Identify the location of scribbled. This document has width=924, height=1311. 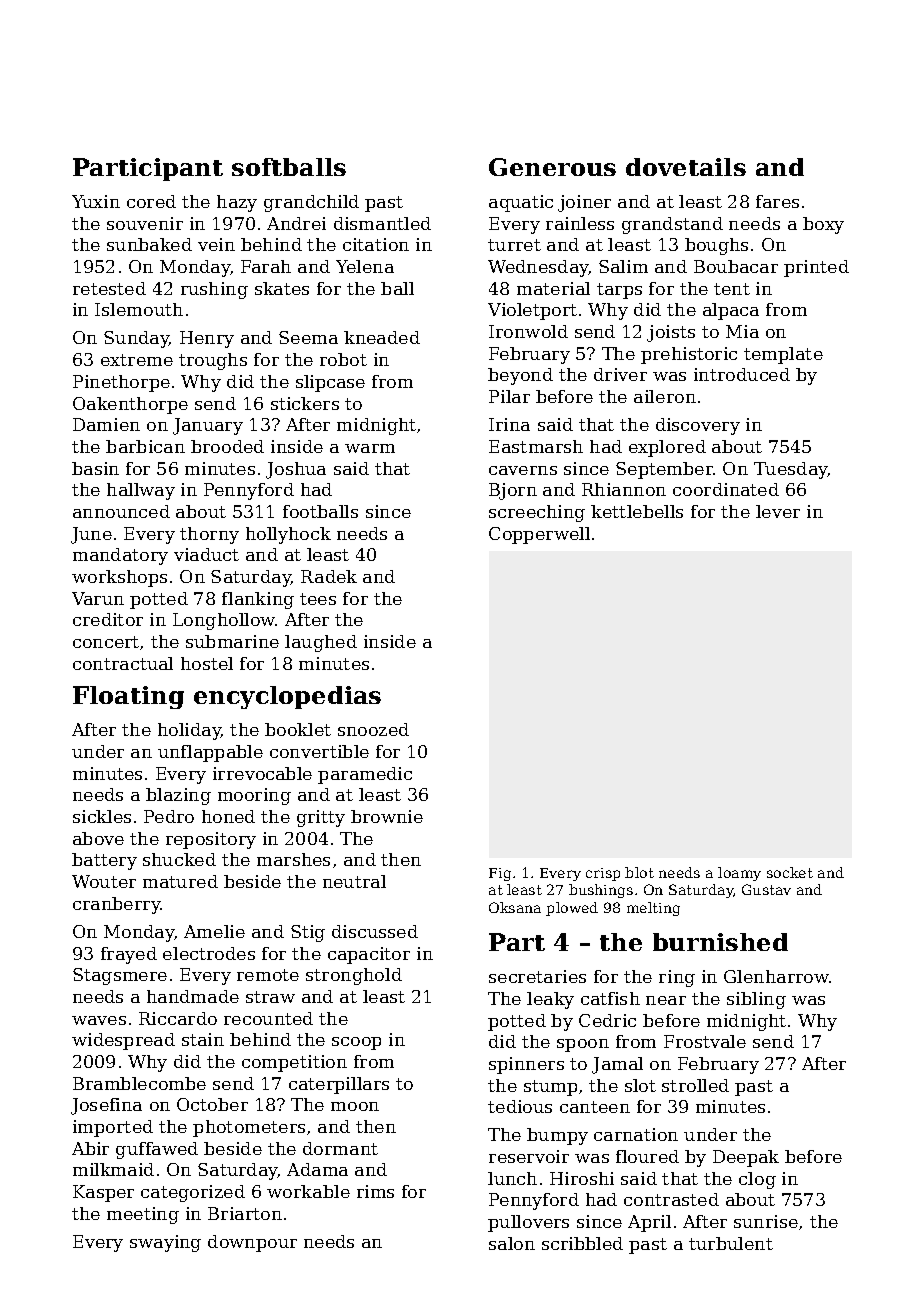
(582, 1243).
